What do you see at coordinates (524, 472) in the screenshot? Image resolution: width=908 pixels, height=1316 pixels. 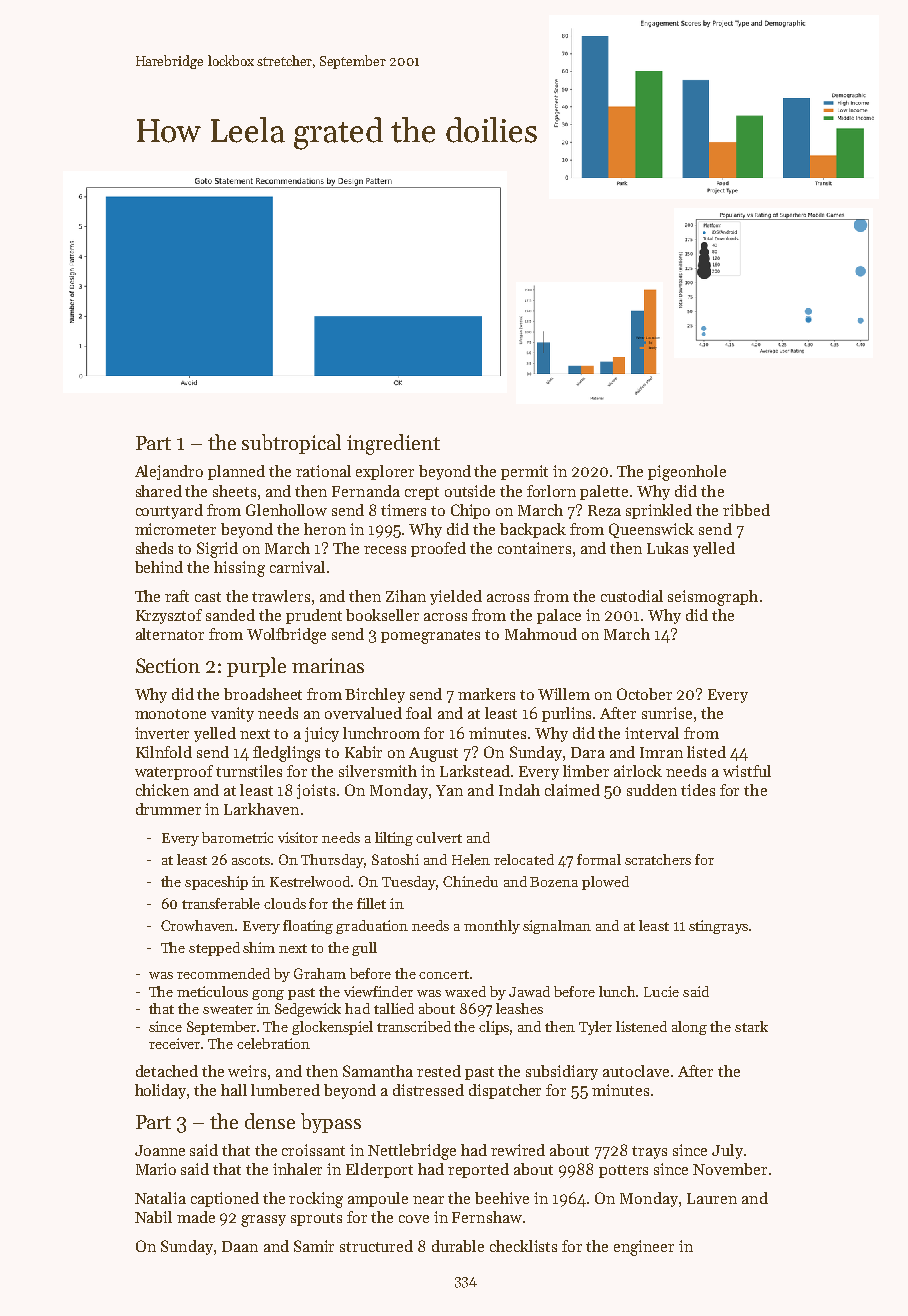 I see `permit` at bounding box center [524, 472].
